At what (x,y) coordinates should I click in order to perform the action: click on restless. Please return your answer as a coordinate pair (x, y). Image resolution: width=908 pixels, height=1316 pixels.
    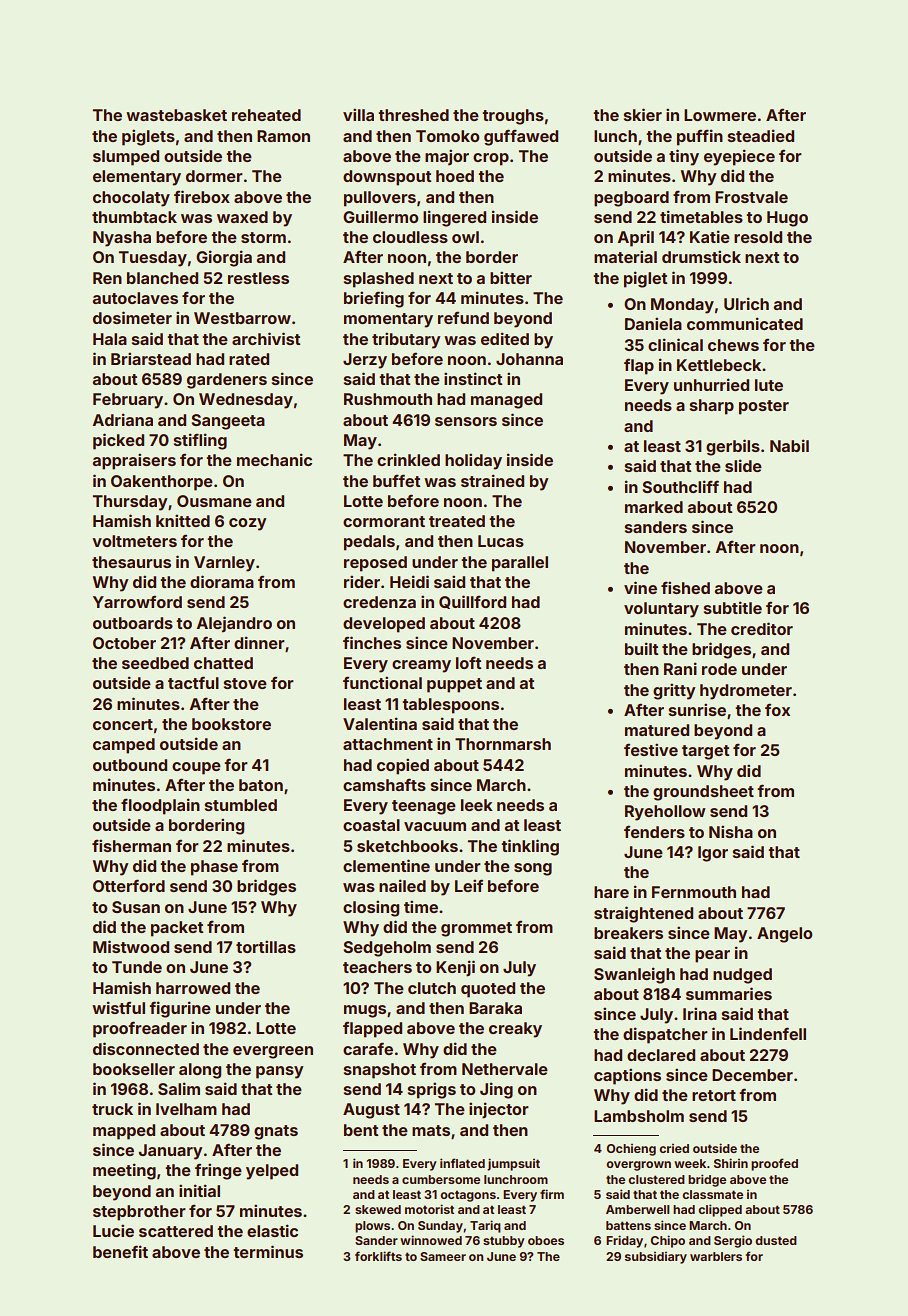
    Looking at the image, I should click on (258, 278).
